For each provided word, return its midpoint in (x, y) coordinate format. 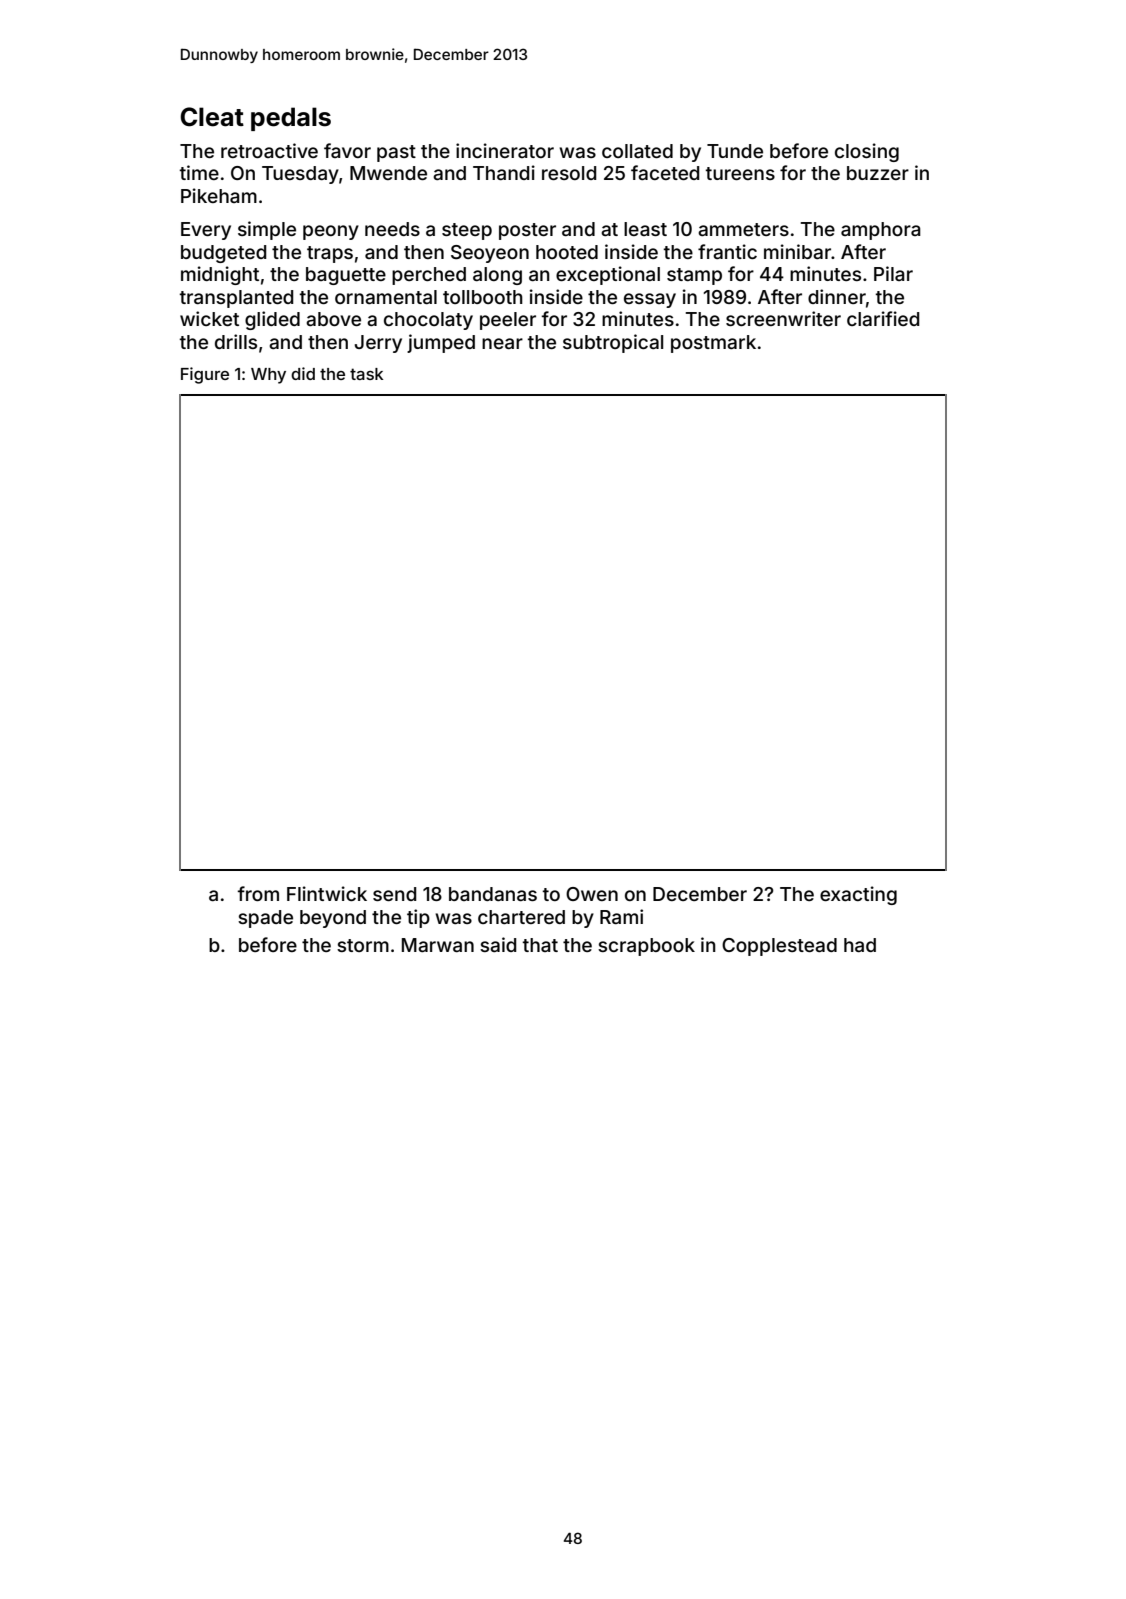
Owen (592, 894)
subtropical (613, 343)
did (303, 373)
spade (265, 919)
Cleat (212, 117)
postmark (713, 344)
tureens (740, 173)
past (396, 153)
